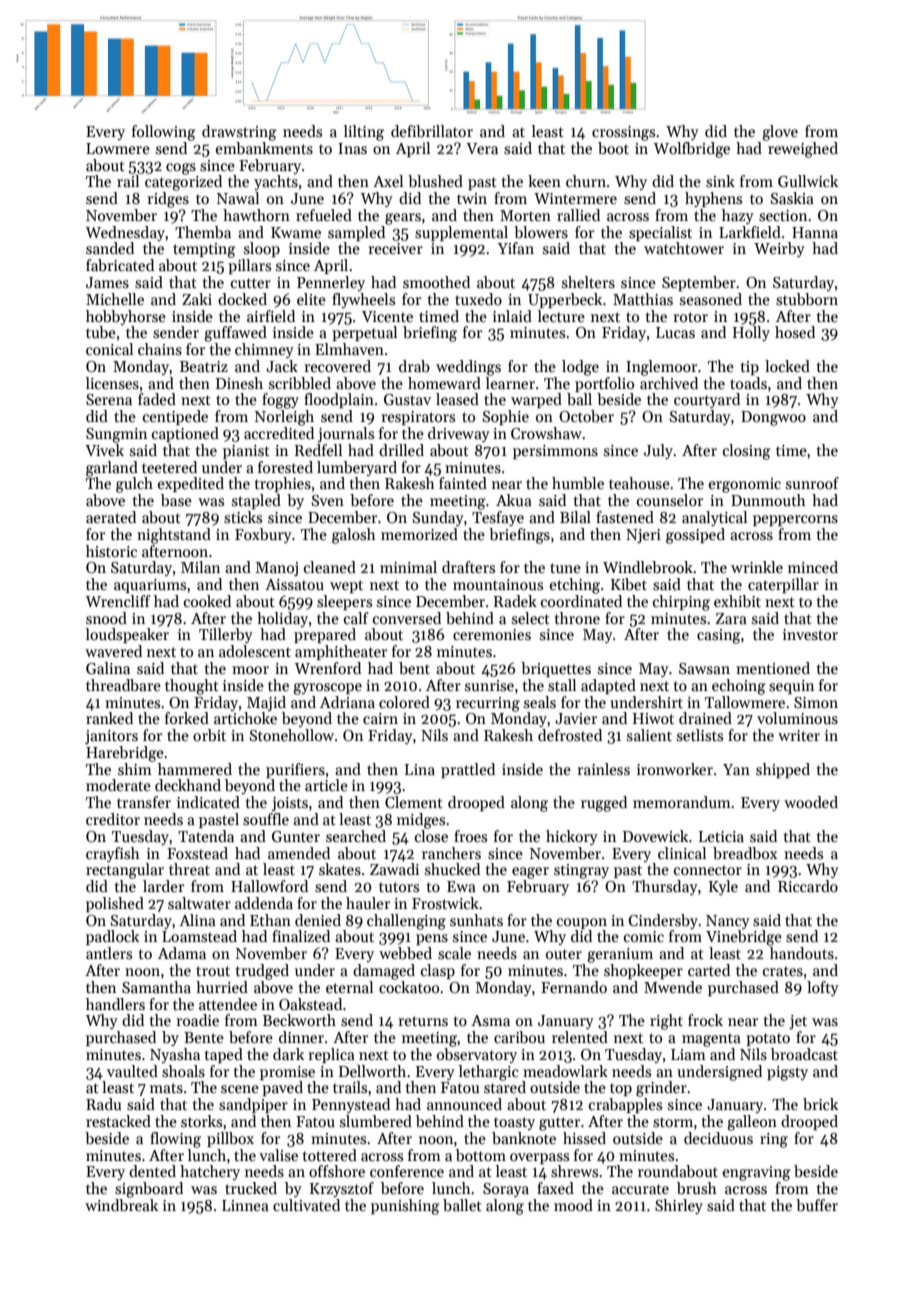  Describe the element at coordinates (111, 551) in the image. I see `historic` at that location.
